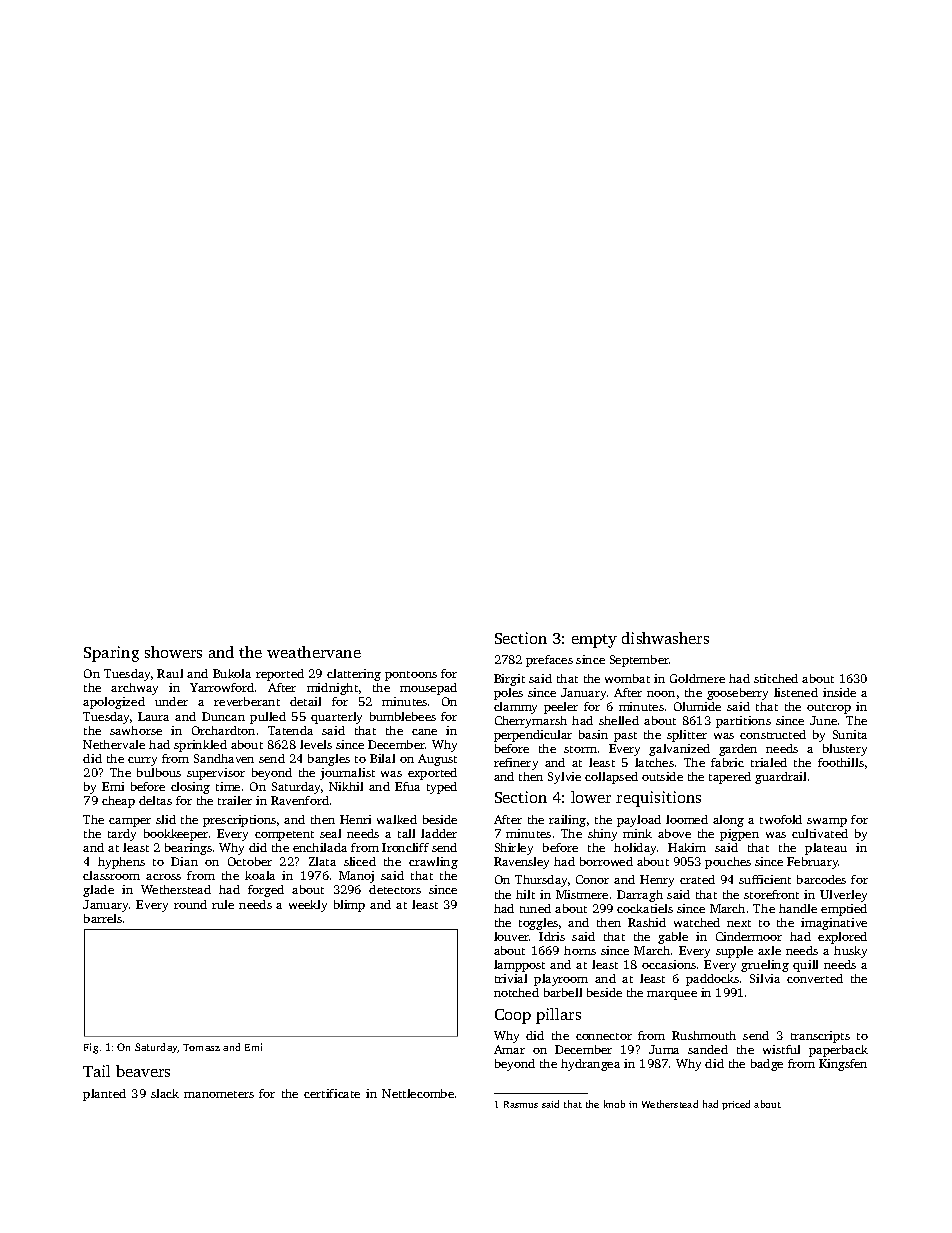 The image size is (952, 1233). I want to click on slid, so click(166, 819).
